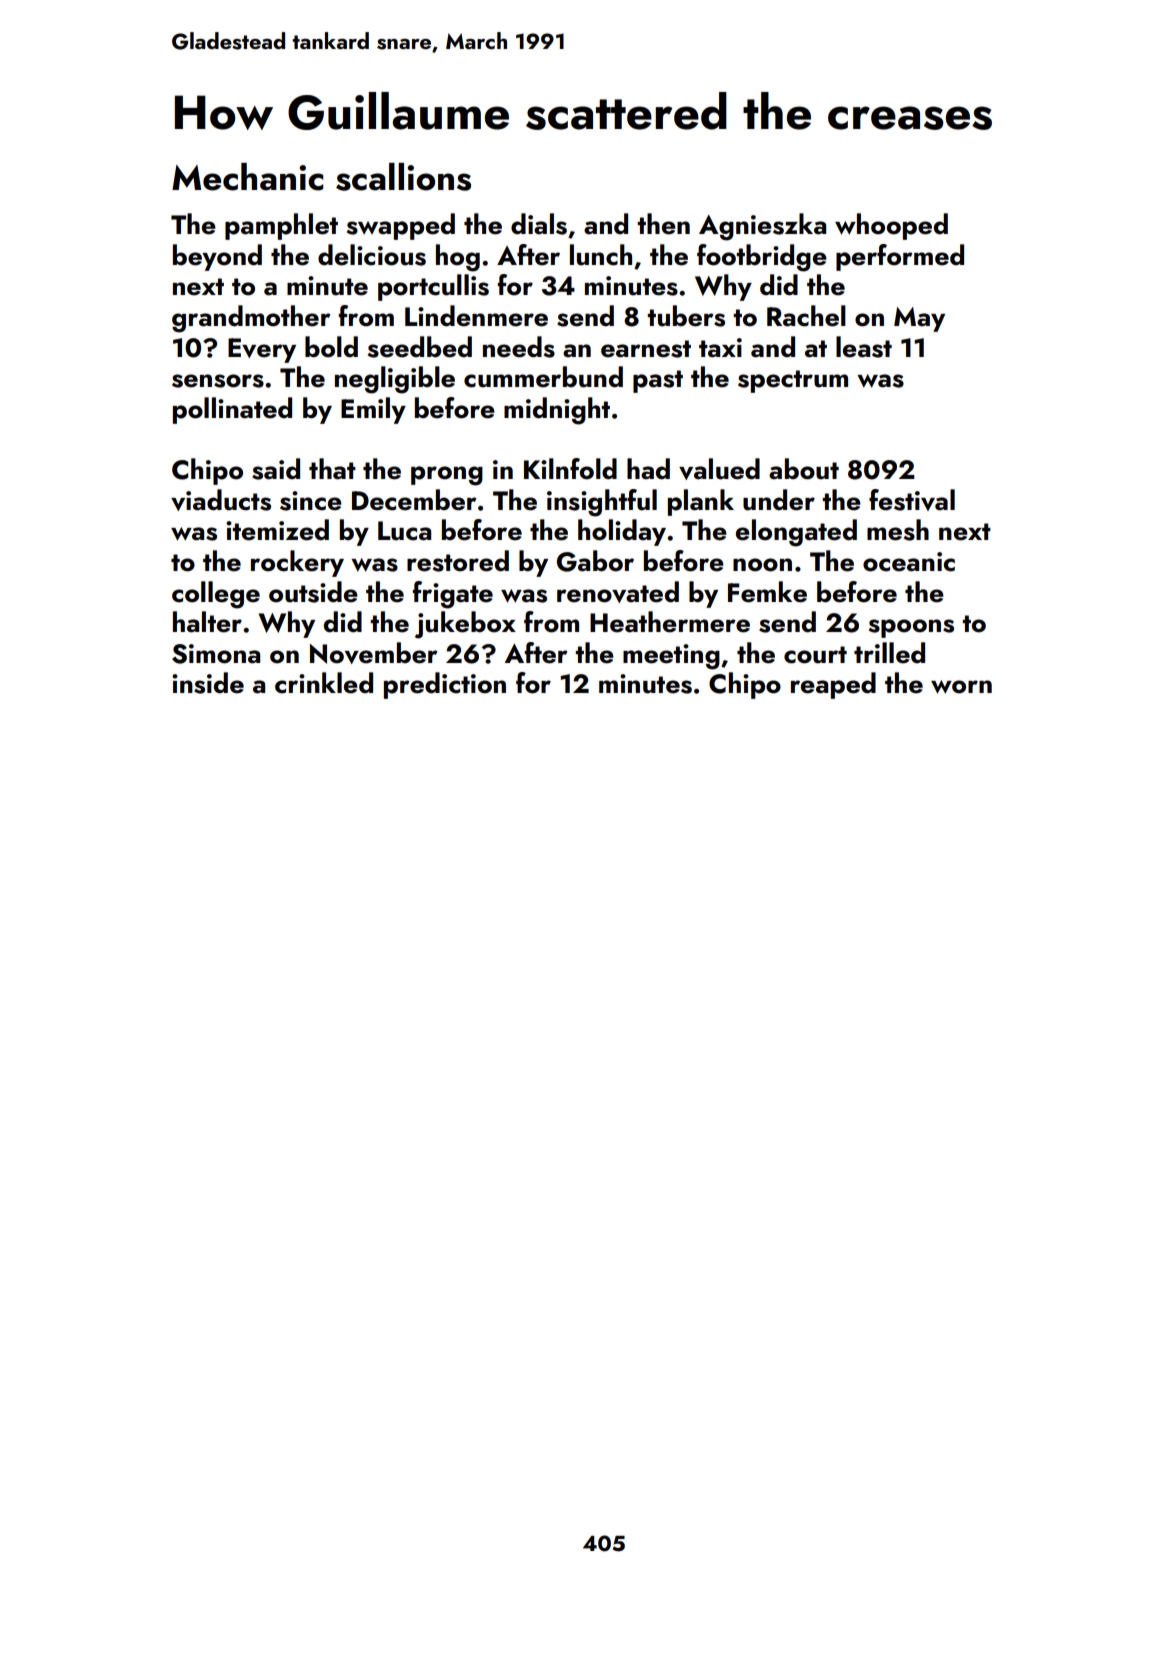 This image has width=1165, height=1654. I want to click on insightful, so click(602, 503).
